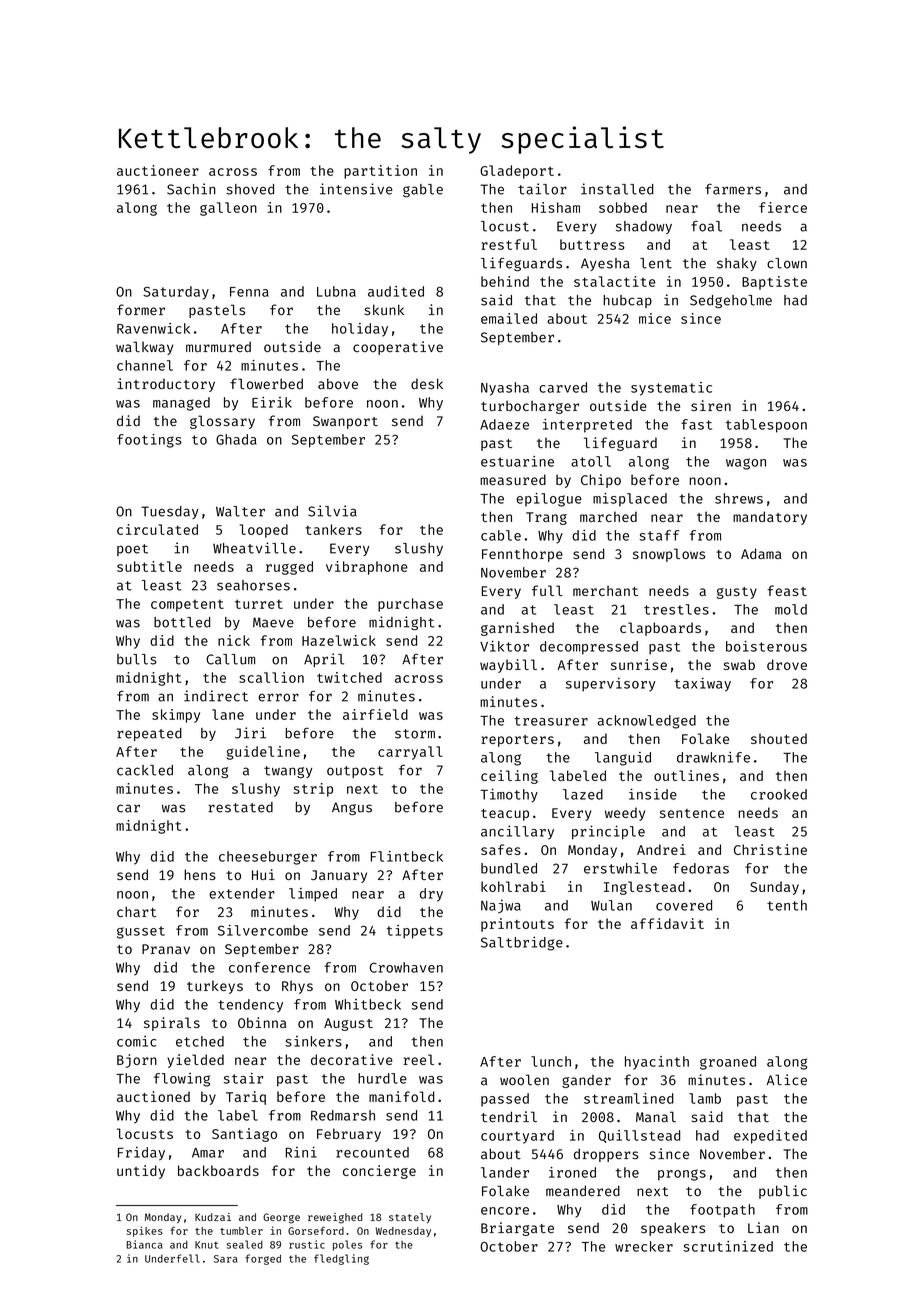 This screenshot has height=1314, width=924. Describe the element at coordinates (517, 1229) in the screenshot. I see `Briargate` at that location.
